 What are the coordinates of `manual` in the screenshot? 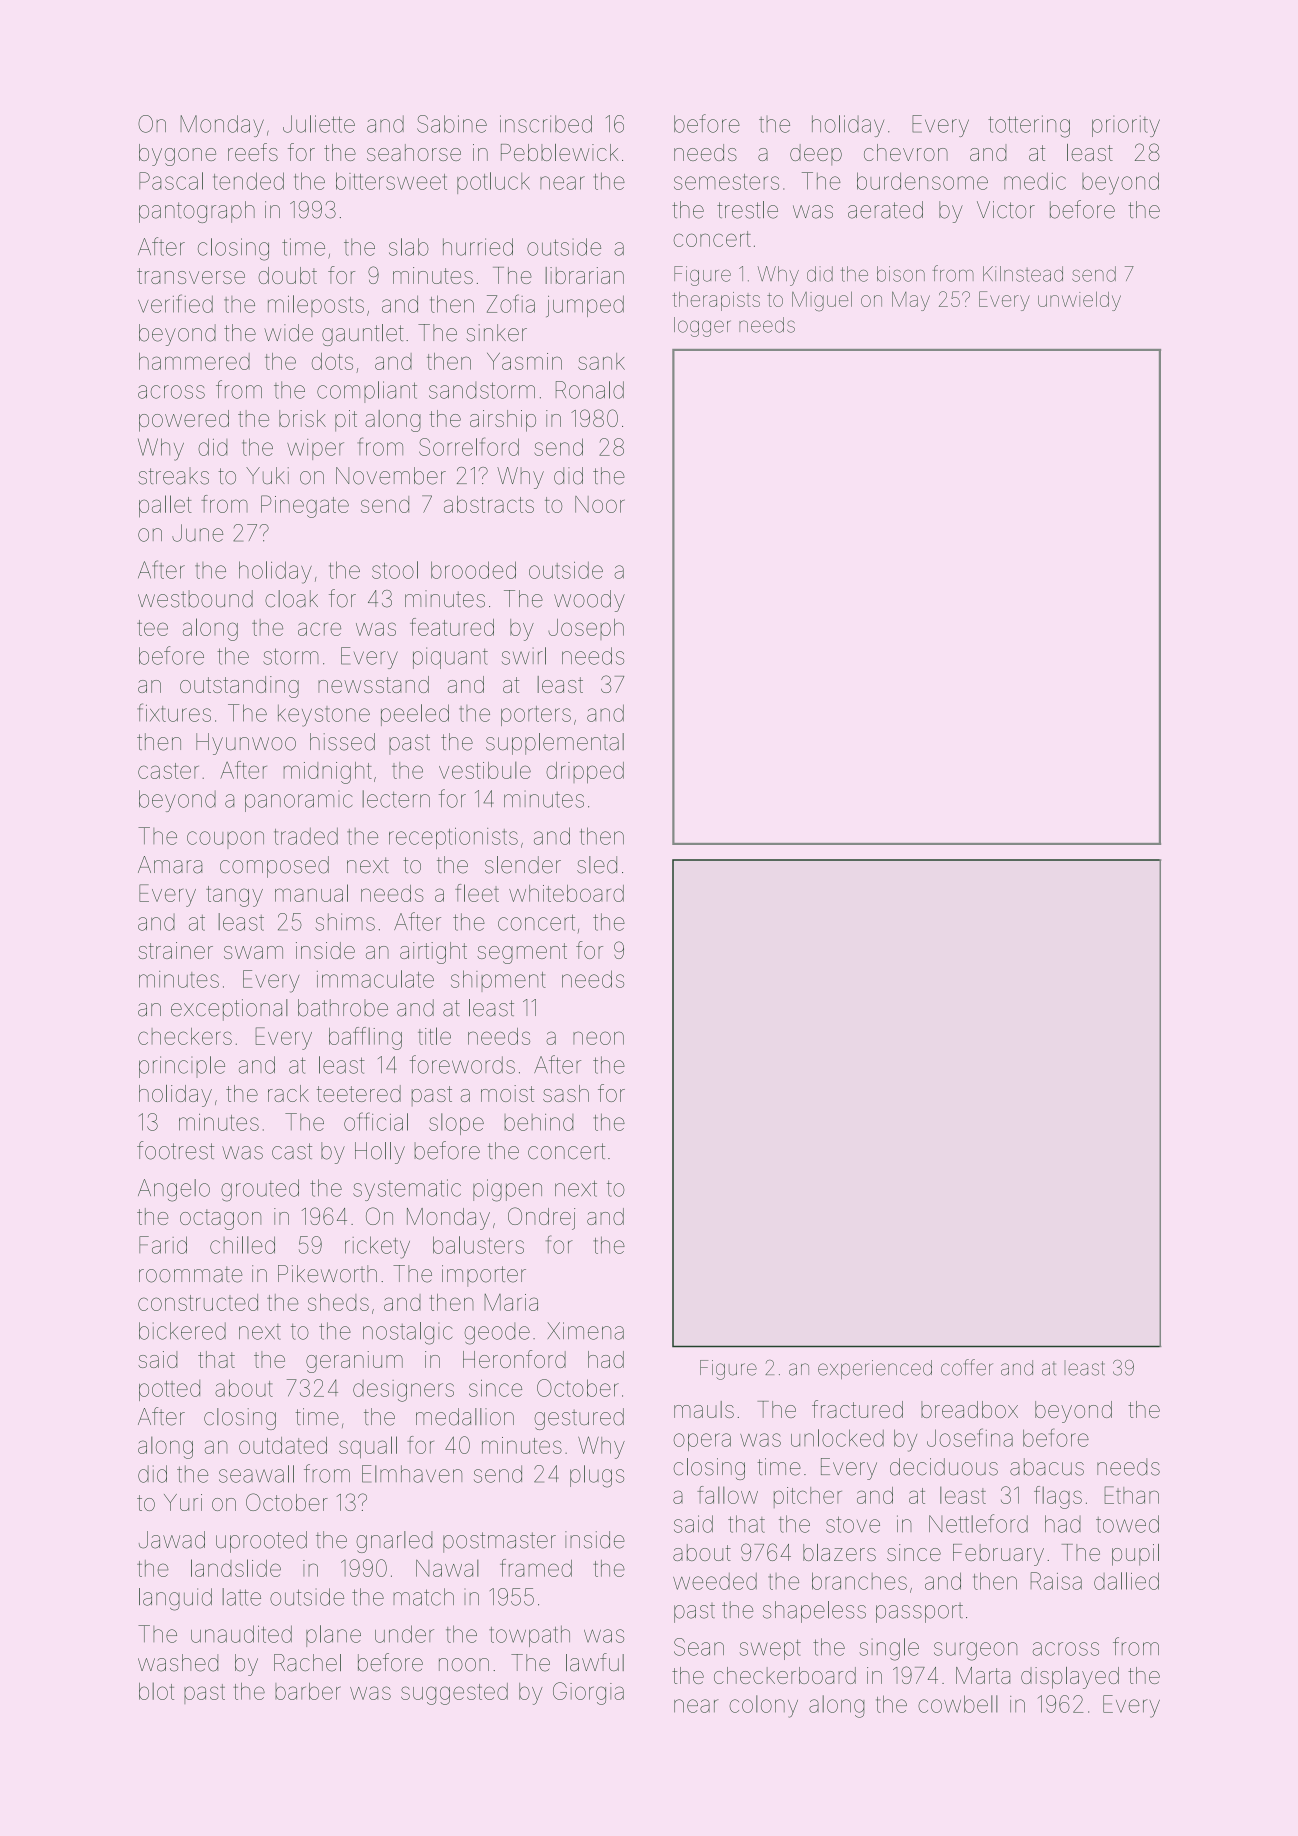 It's located at (311, 893).
